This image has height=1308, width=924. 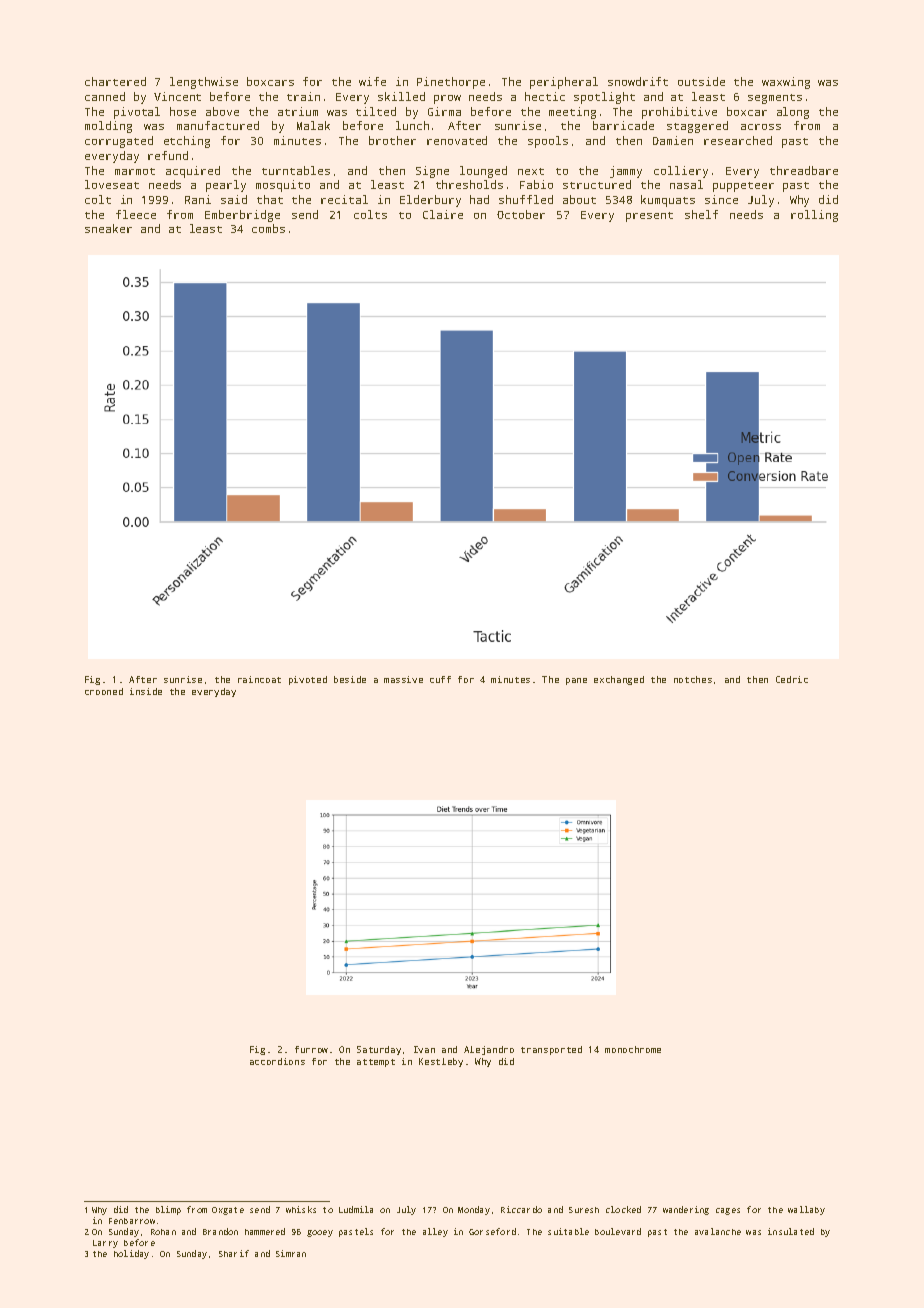 I want to click on accordions, so click(x=277, y=1061).
